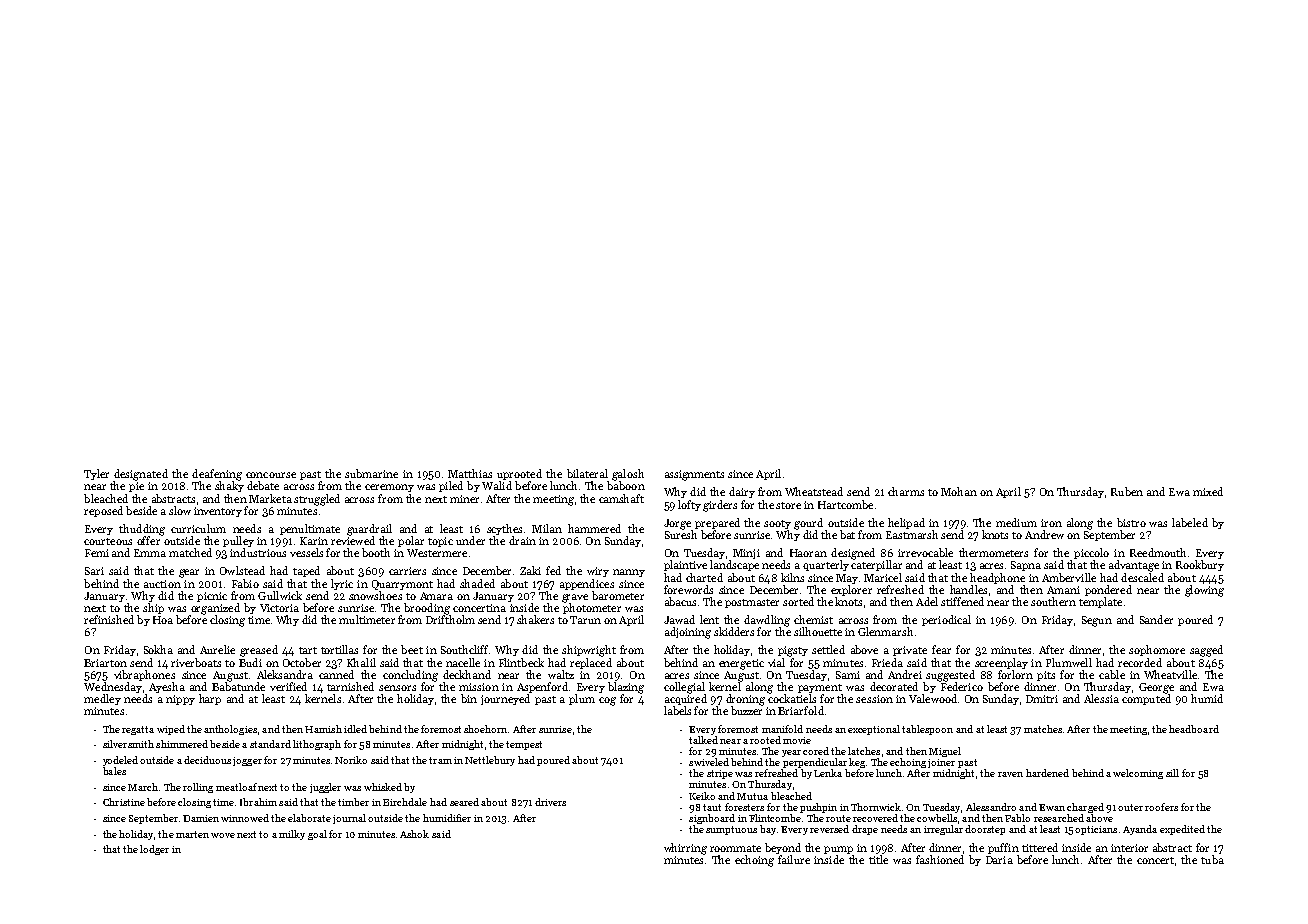 The image size is (1308, 924). What do you see at coordinates (1194, 729) in the document?
I see `headboard` at bounding box center [1194, 729].
